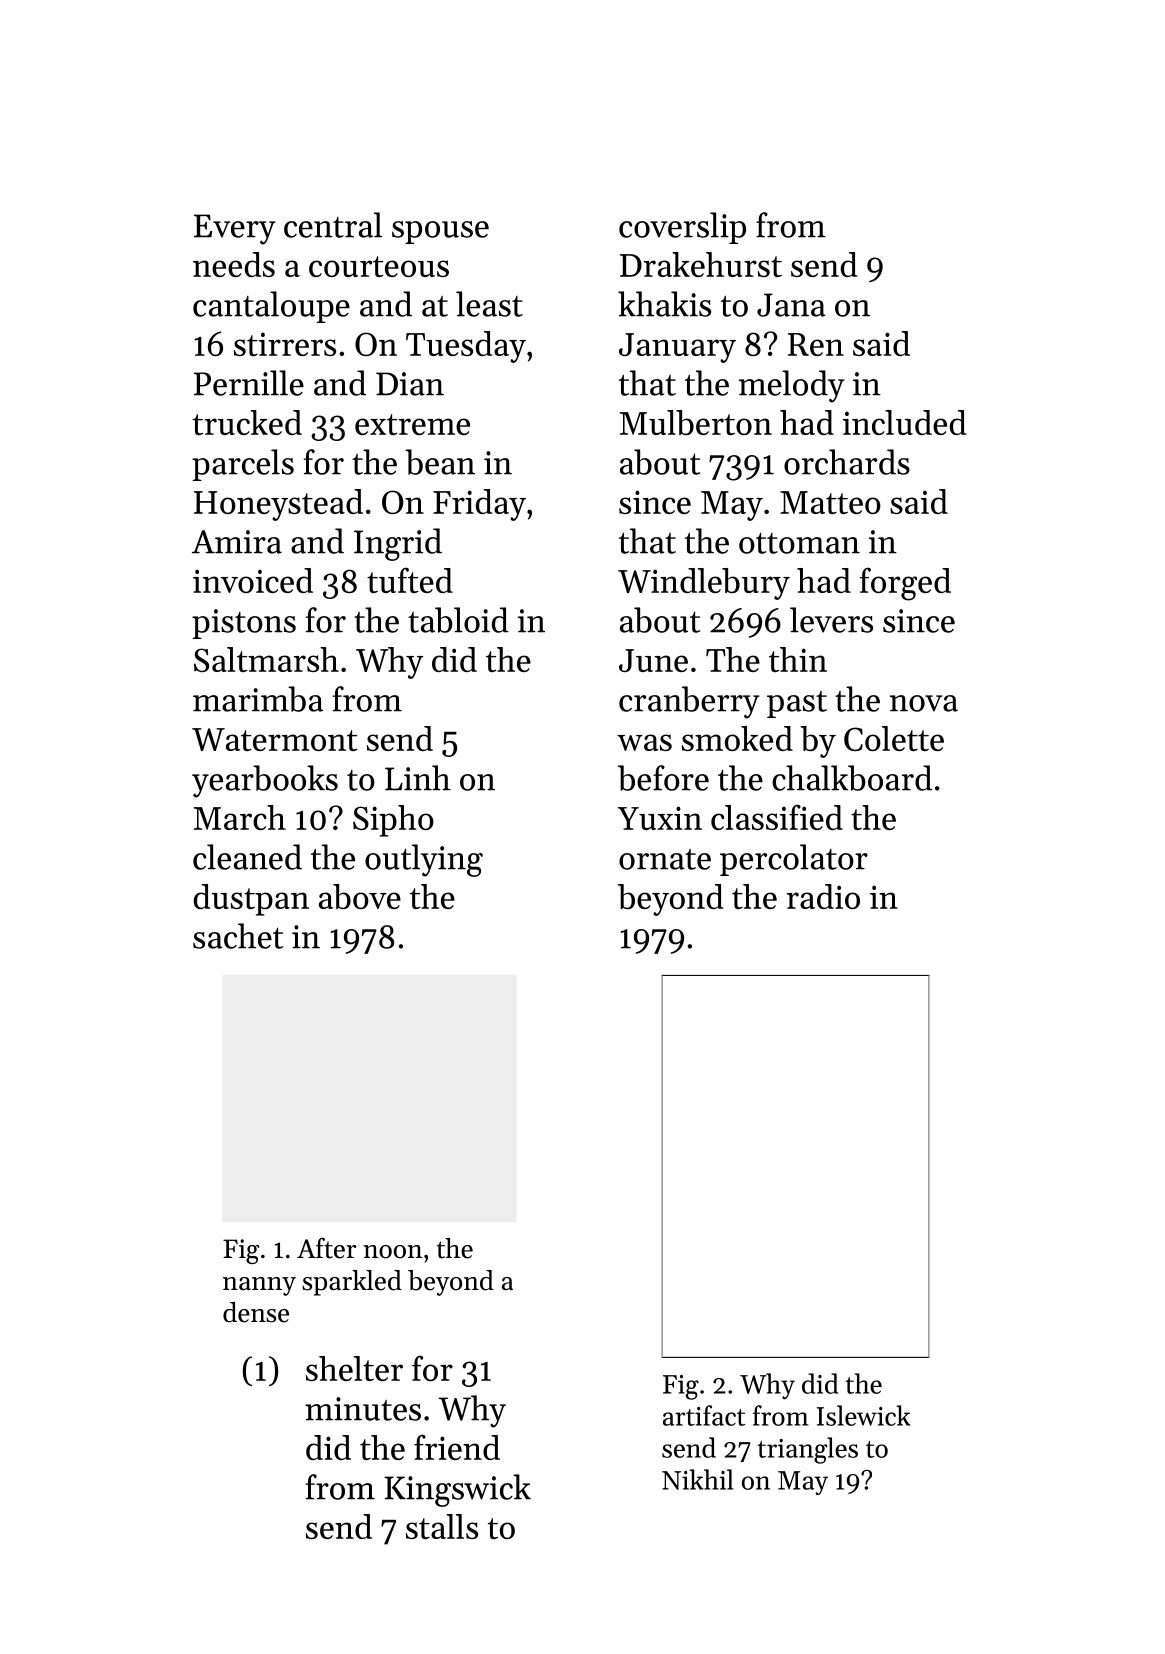 This page has width=1165, height=1654. What do you see at coordinates (442, 1526) in the page?
I see `stalls` at bounding box center [442, 1526].
